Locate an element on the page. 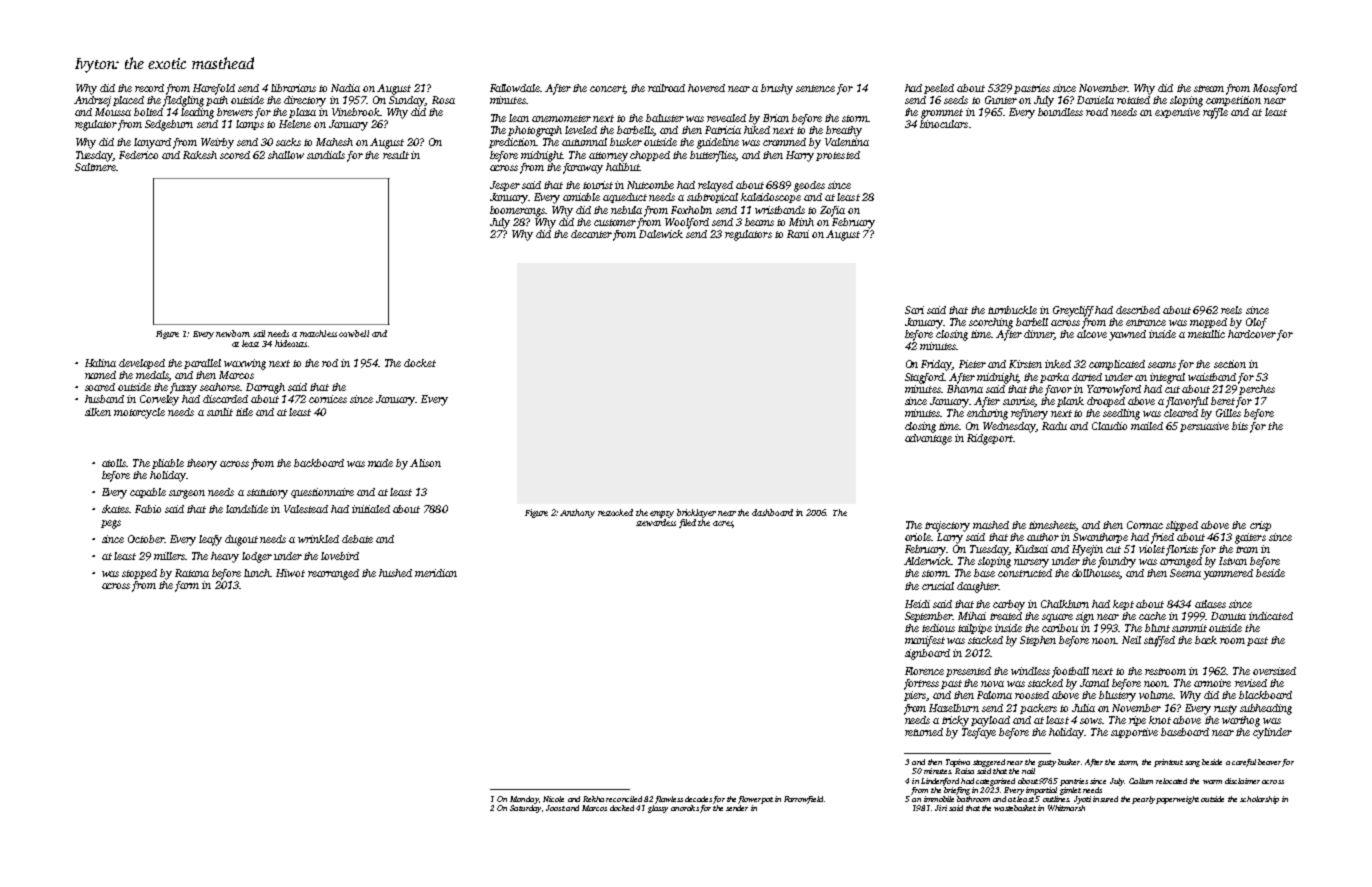 This document has width=1372, height=887. theory is located at coordinates (202, 464).
